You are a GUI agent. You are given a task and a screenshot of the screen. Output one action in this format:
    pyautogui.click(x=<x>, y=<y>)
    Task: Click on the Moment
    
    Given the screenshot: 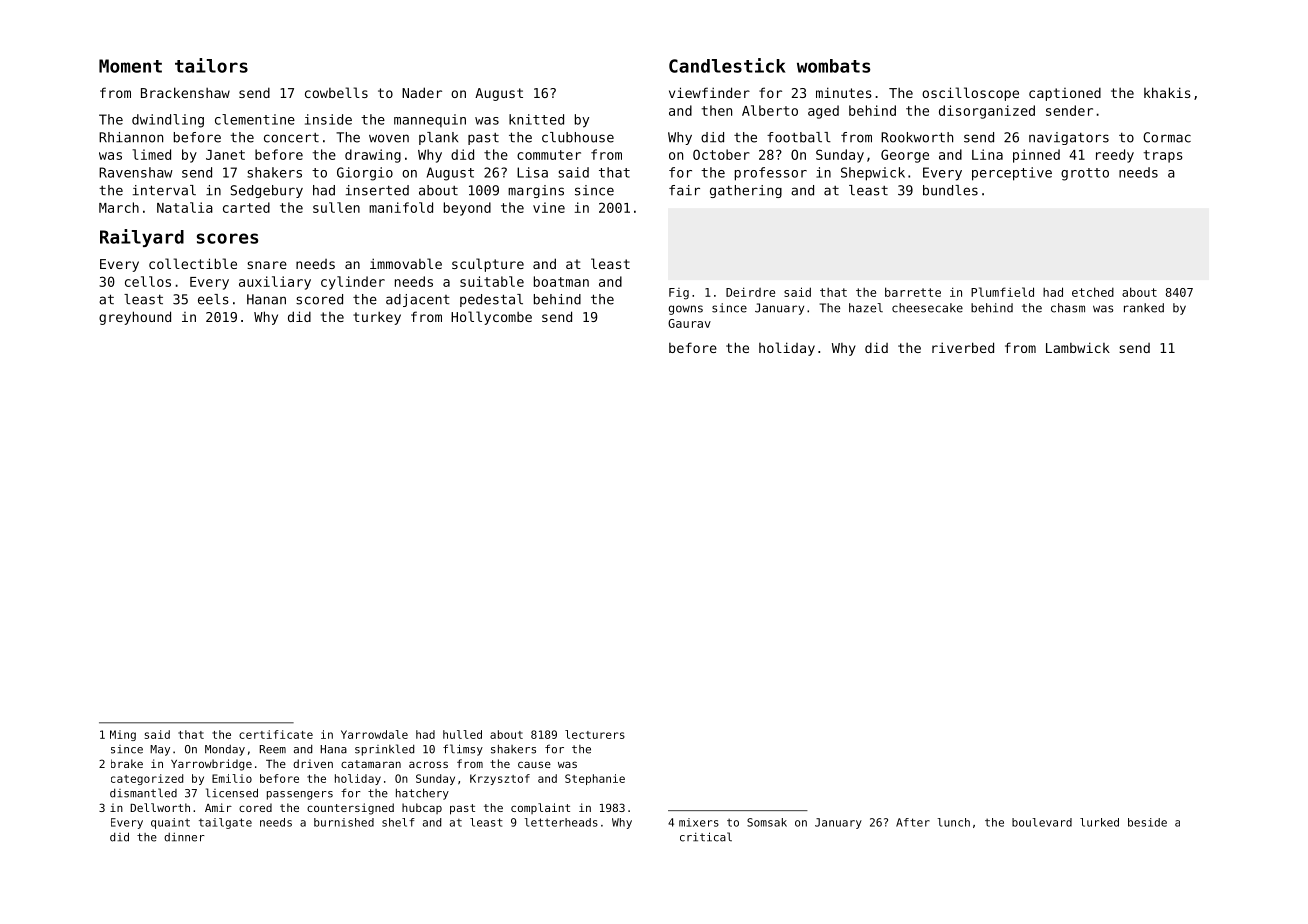 What is the action you would take?
    pyautogui.click(x=130, y=66)
